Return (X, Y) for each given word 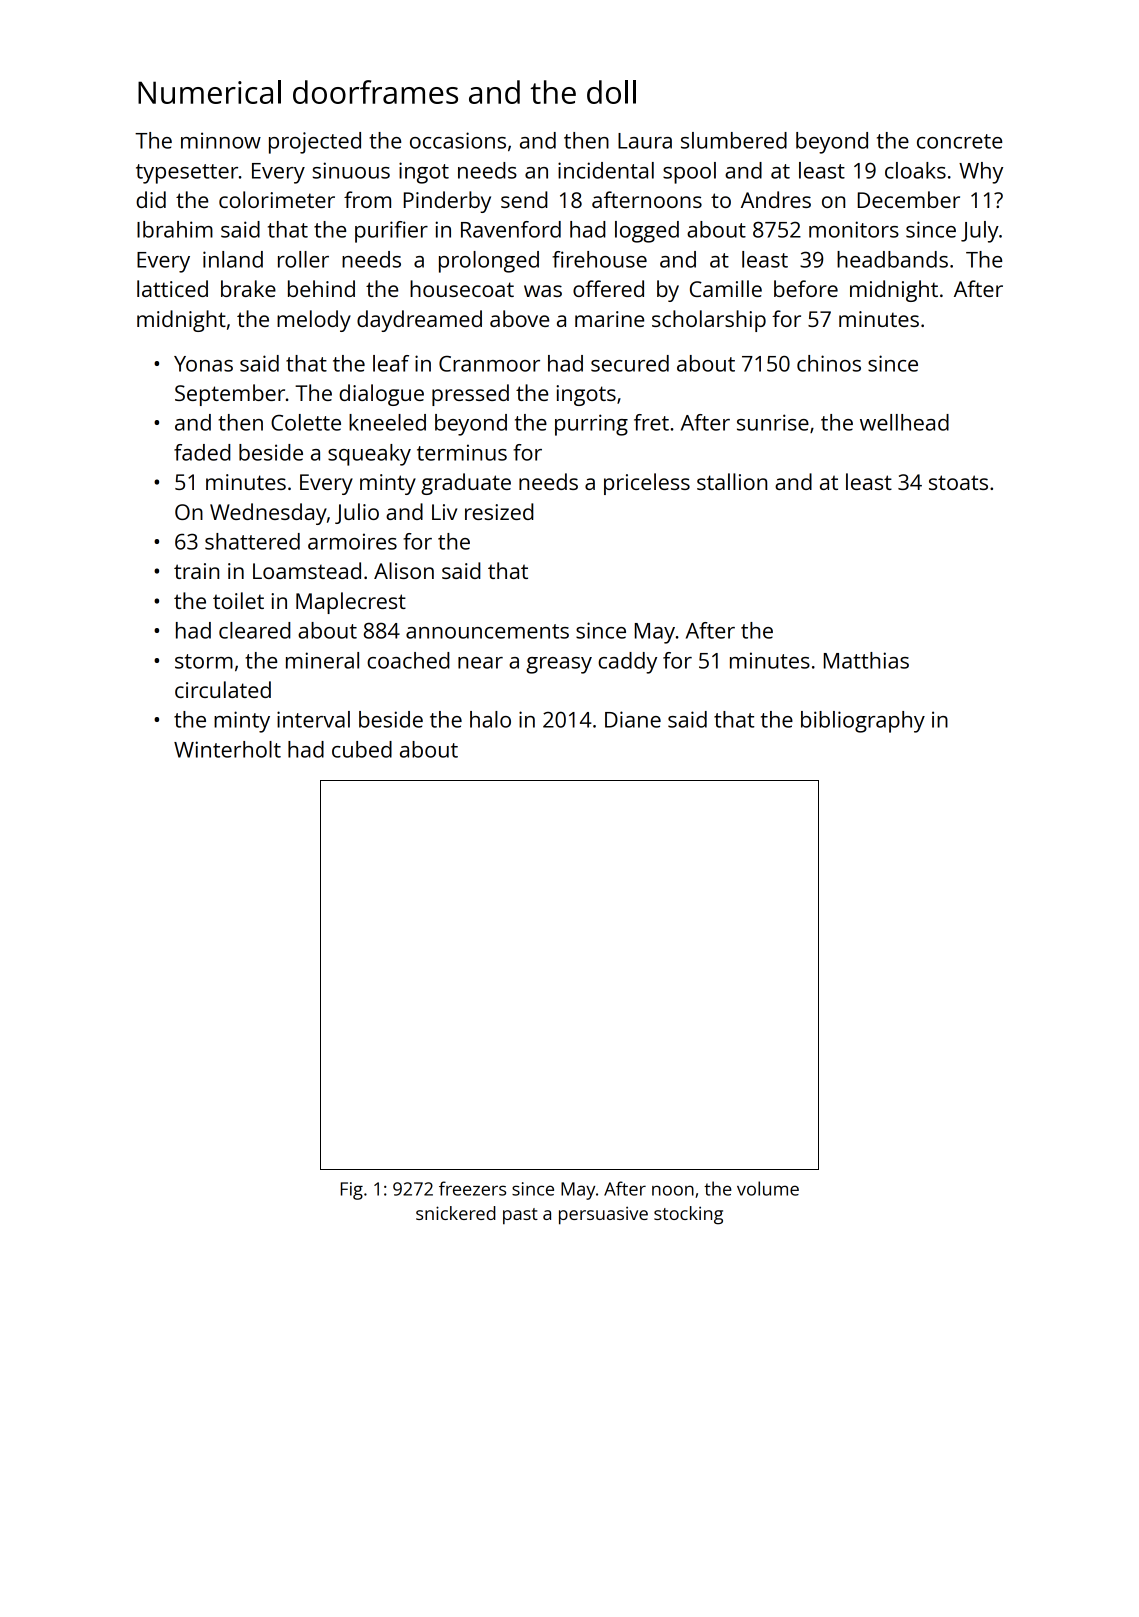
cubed (362, 749)
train (196, 571)
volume (768, 1188)
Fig (352, 1191)
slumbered (734, 140)
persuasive (603, 1215)
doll (611, 92)
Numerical (209, 92)
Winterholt (227, 749)
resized (499, 511)
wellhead (904, 422)
